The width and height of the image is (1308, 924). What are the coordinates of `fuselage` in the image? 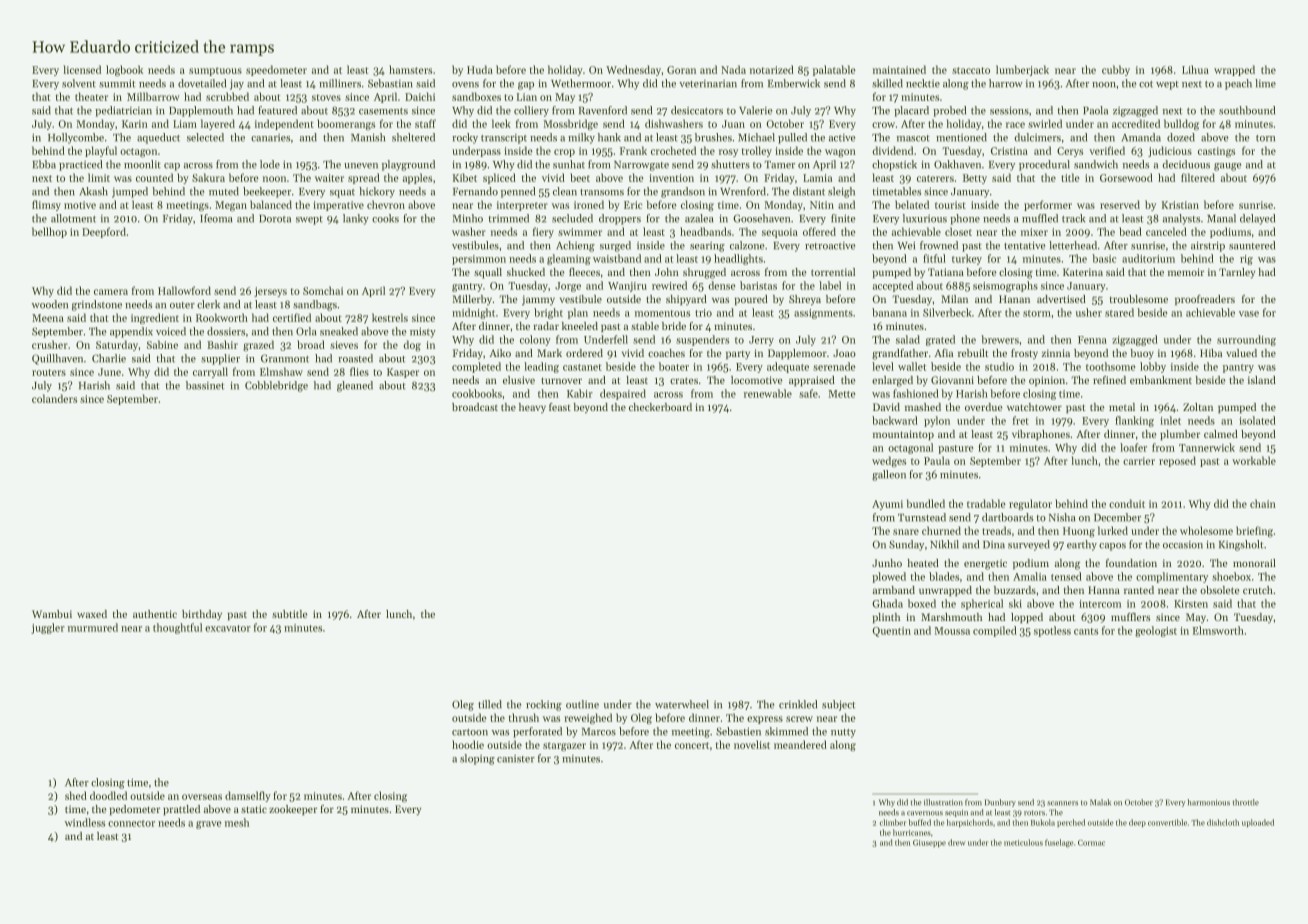 It's located at (1059, 843).
